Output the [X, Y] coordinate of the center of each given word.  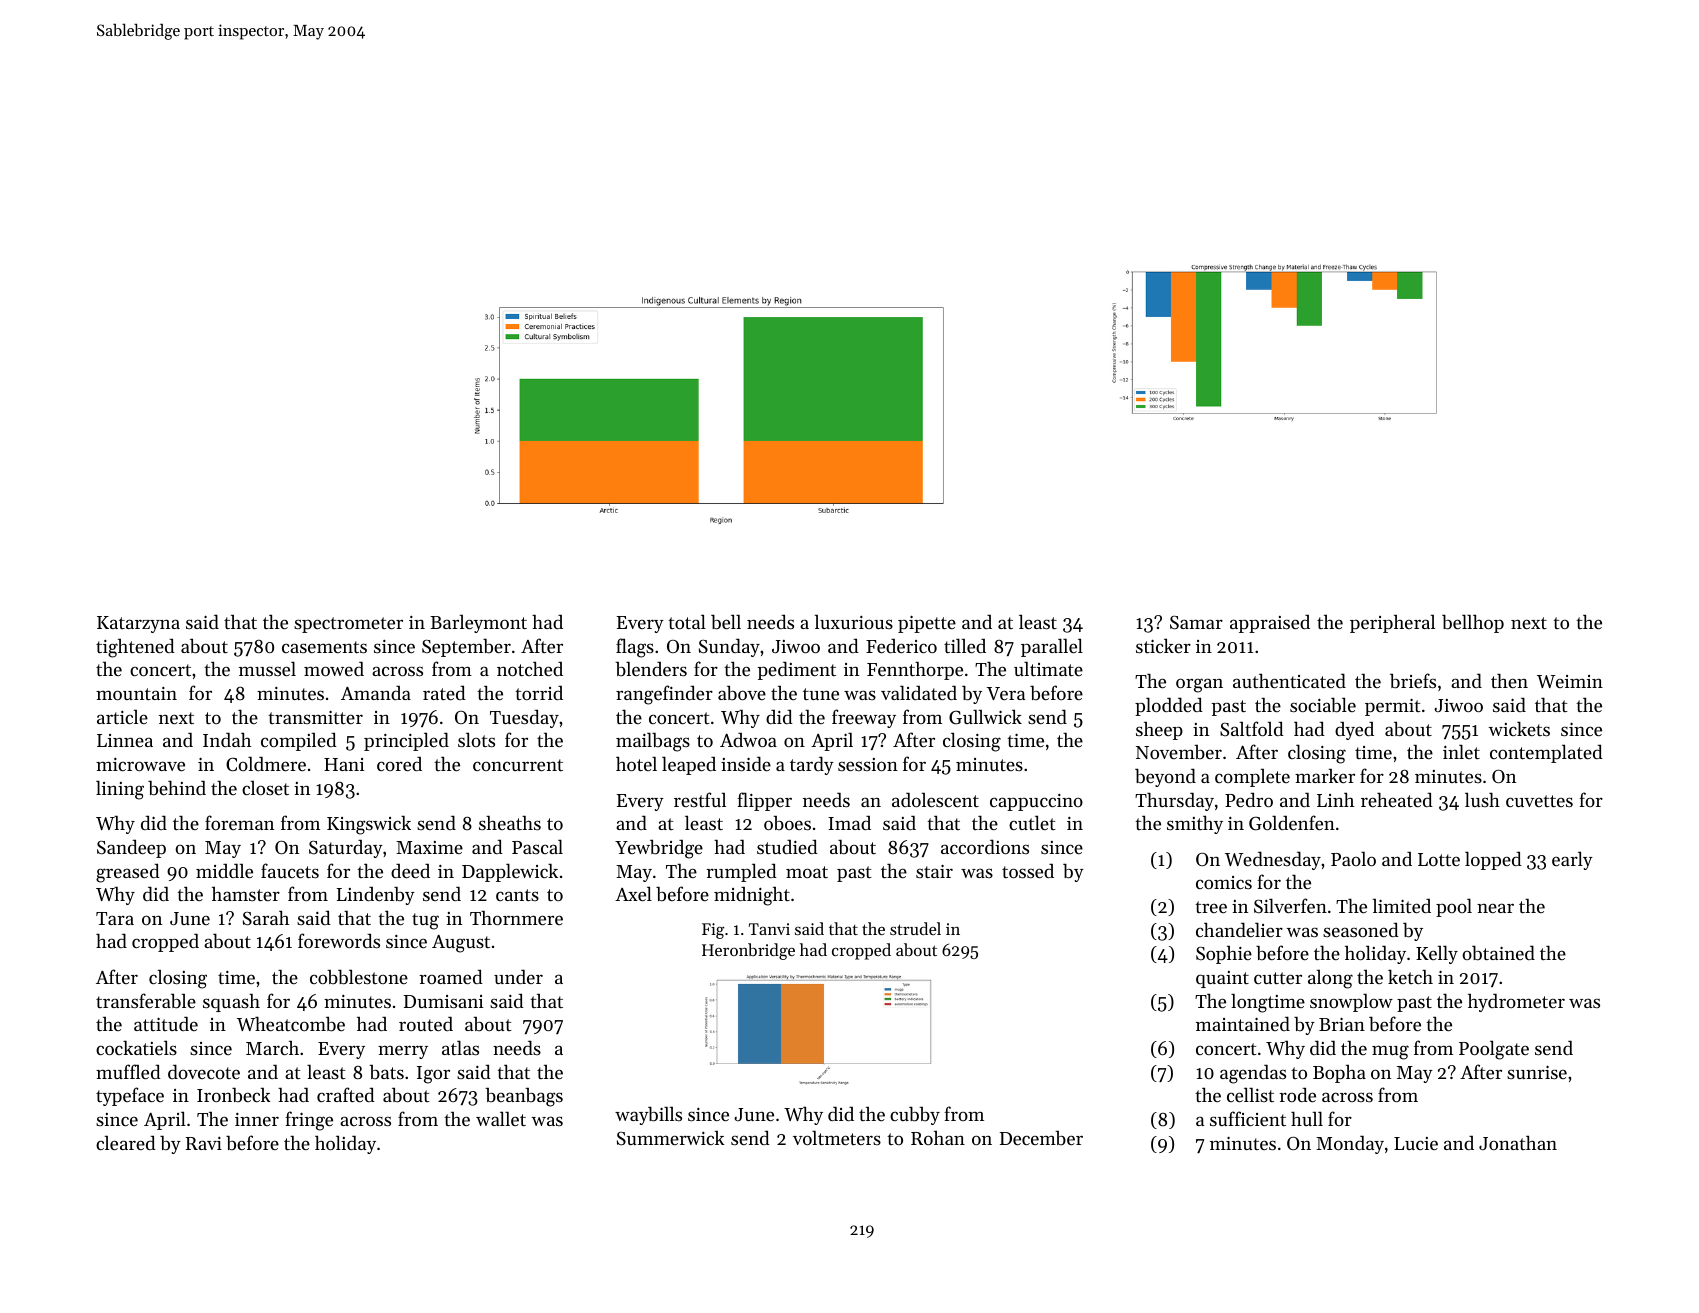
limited [1401, 905]
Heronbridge [748, 951]
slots [476, 739]
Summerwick [671, 1138]
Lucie [1416, 1143]
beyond [1165, 777]
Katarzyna [138, 624]
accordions [985, 846]
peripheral [1392, 623]
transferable [146, 1001]
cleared [126, 1142]
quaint [1222, 979]
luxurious [853, 621]
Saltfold [1252, 729]
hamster [246, 894]
